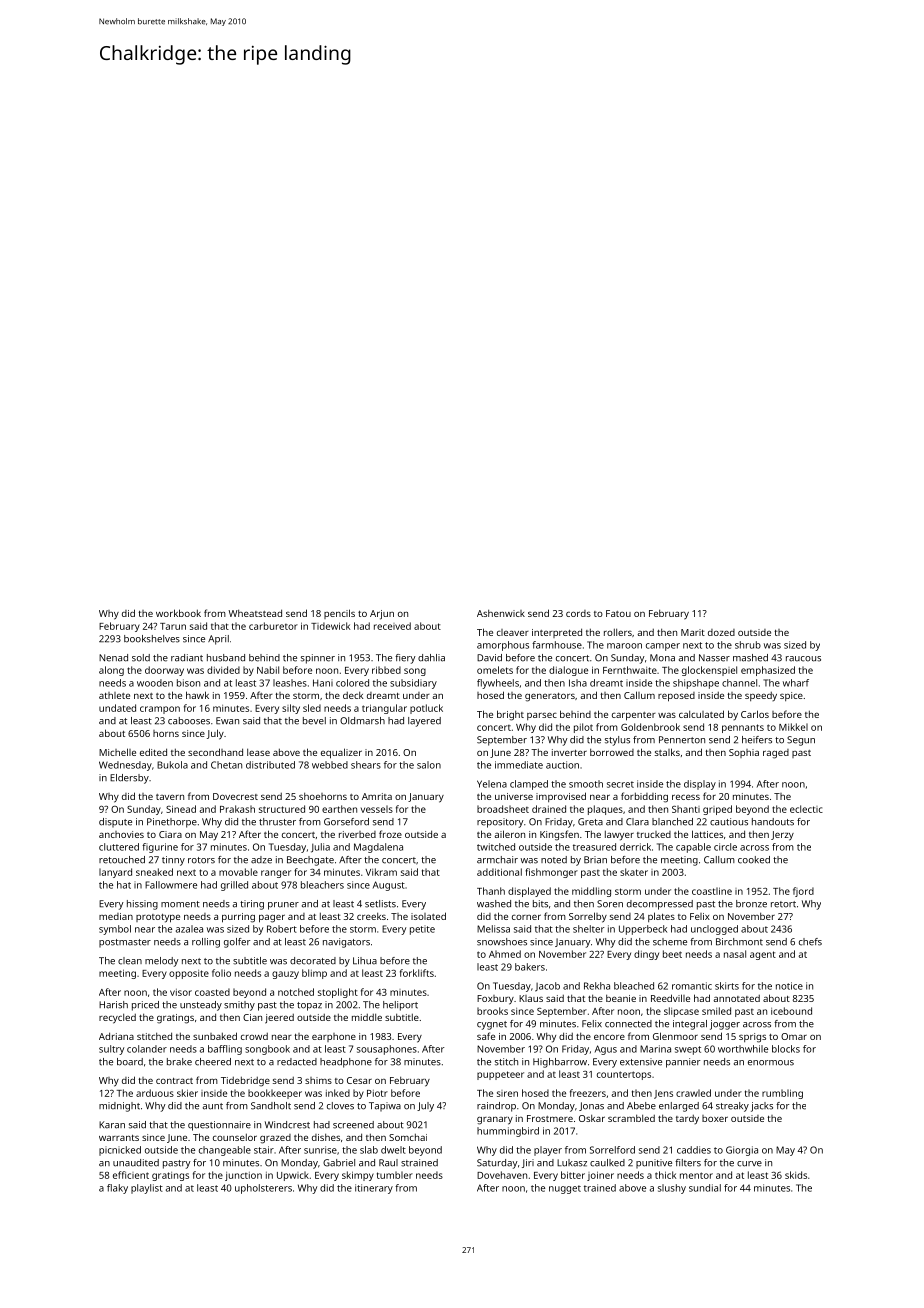 The height and width of the screenshot is (1308, 924). Describe the element at coordinates (178, 613) in the screenshot. I see `workbook` at that location.
